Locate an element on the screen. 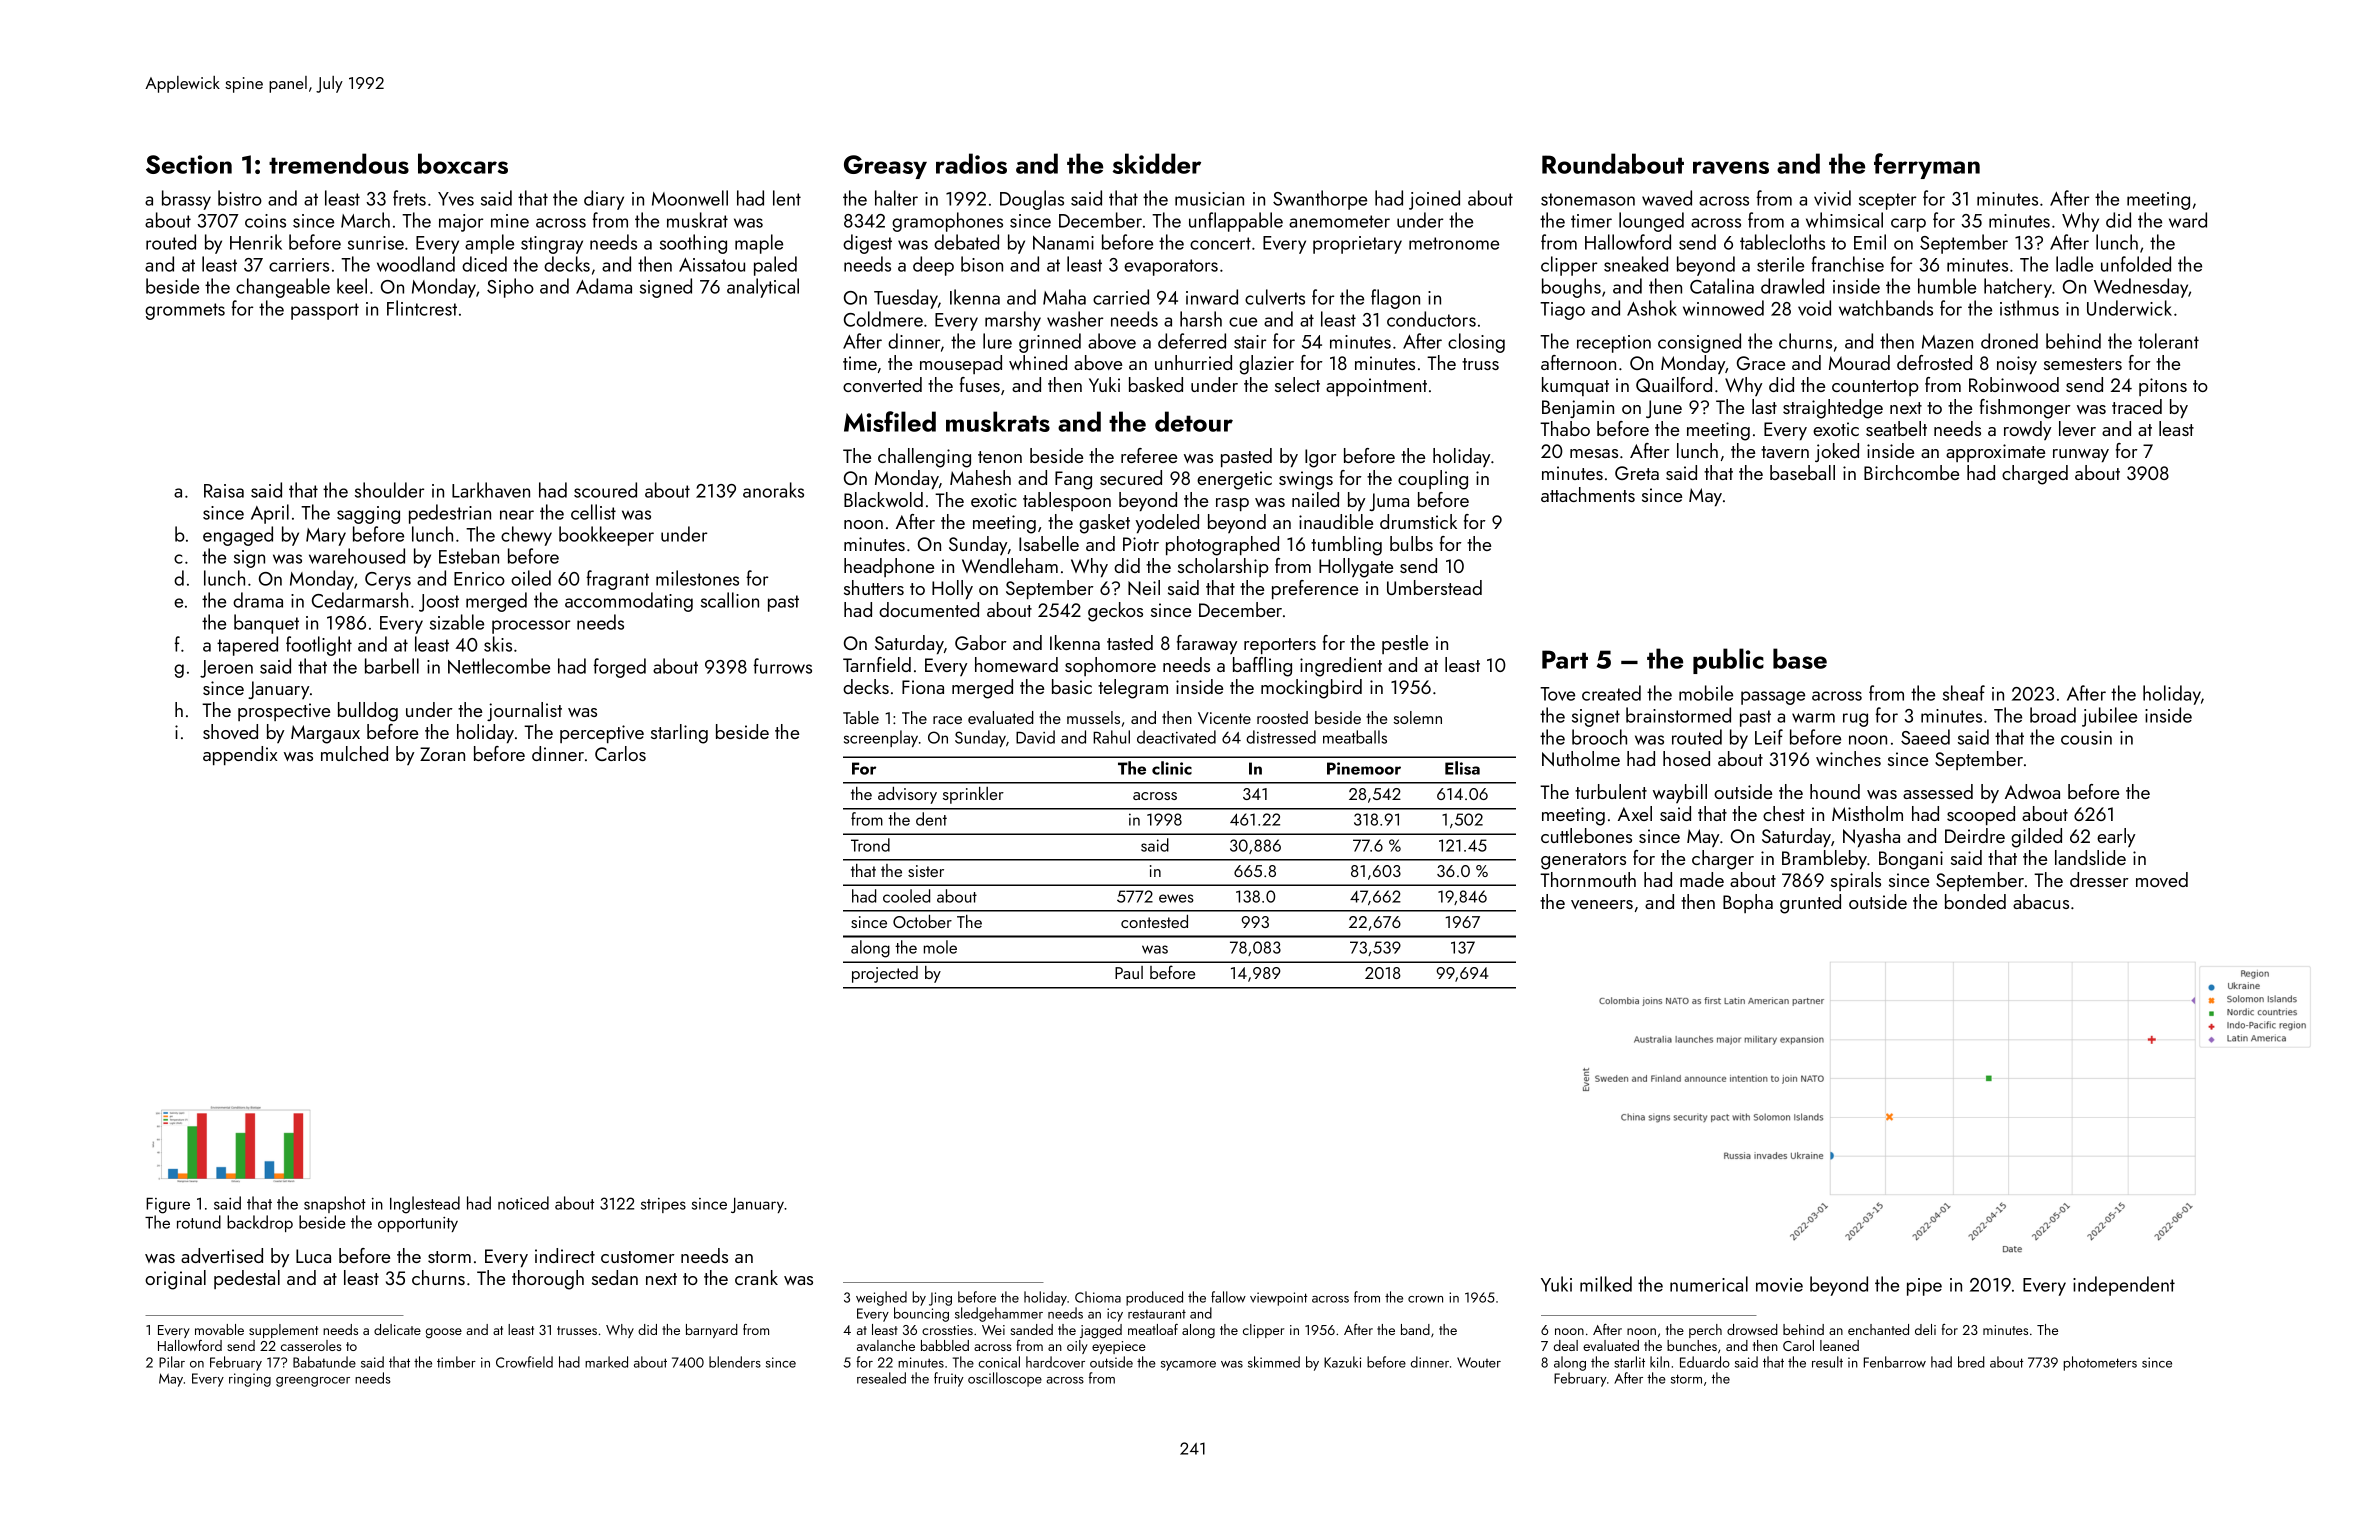 This screenshot has height=1526, width=2359. radios is located at coordinates (971, 163).
